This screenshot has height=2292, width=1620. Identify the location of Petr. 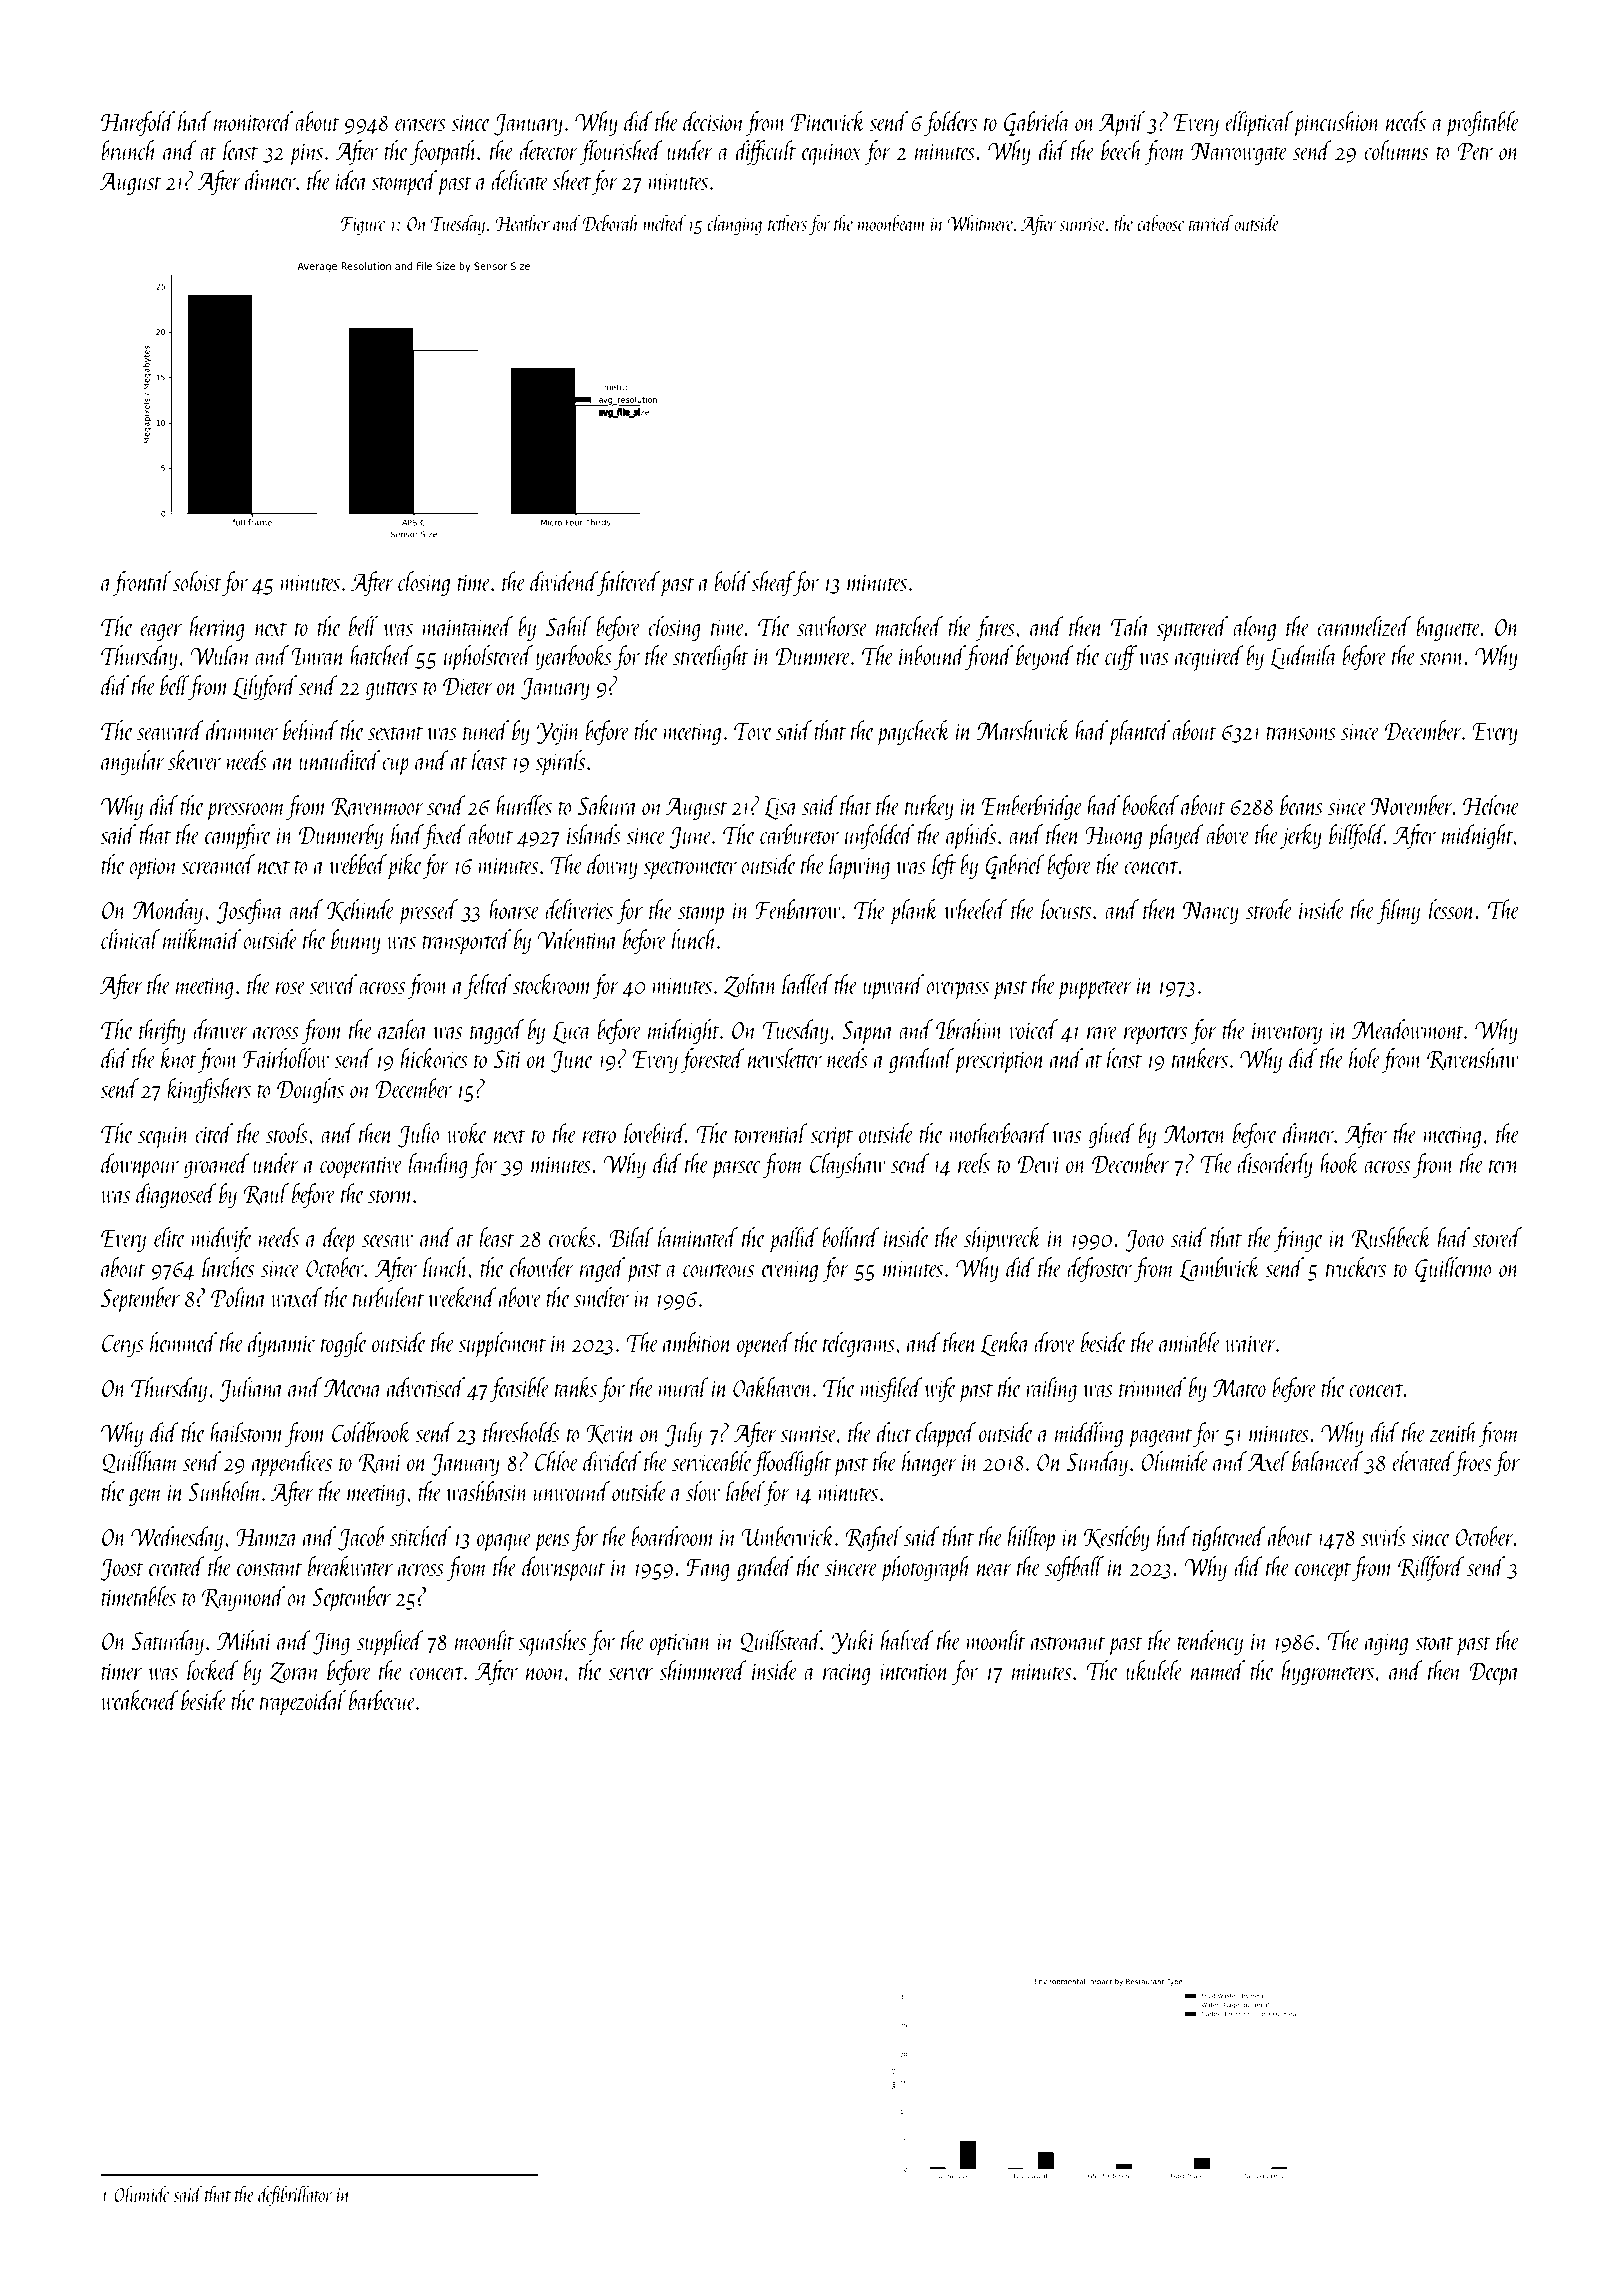
(1475, 151).
